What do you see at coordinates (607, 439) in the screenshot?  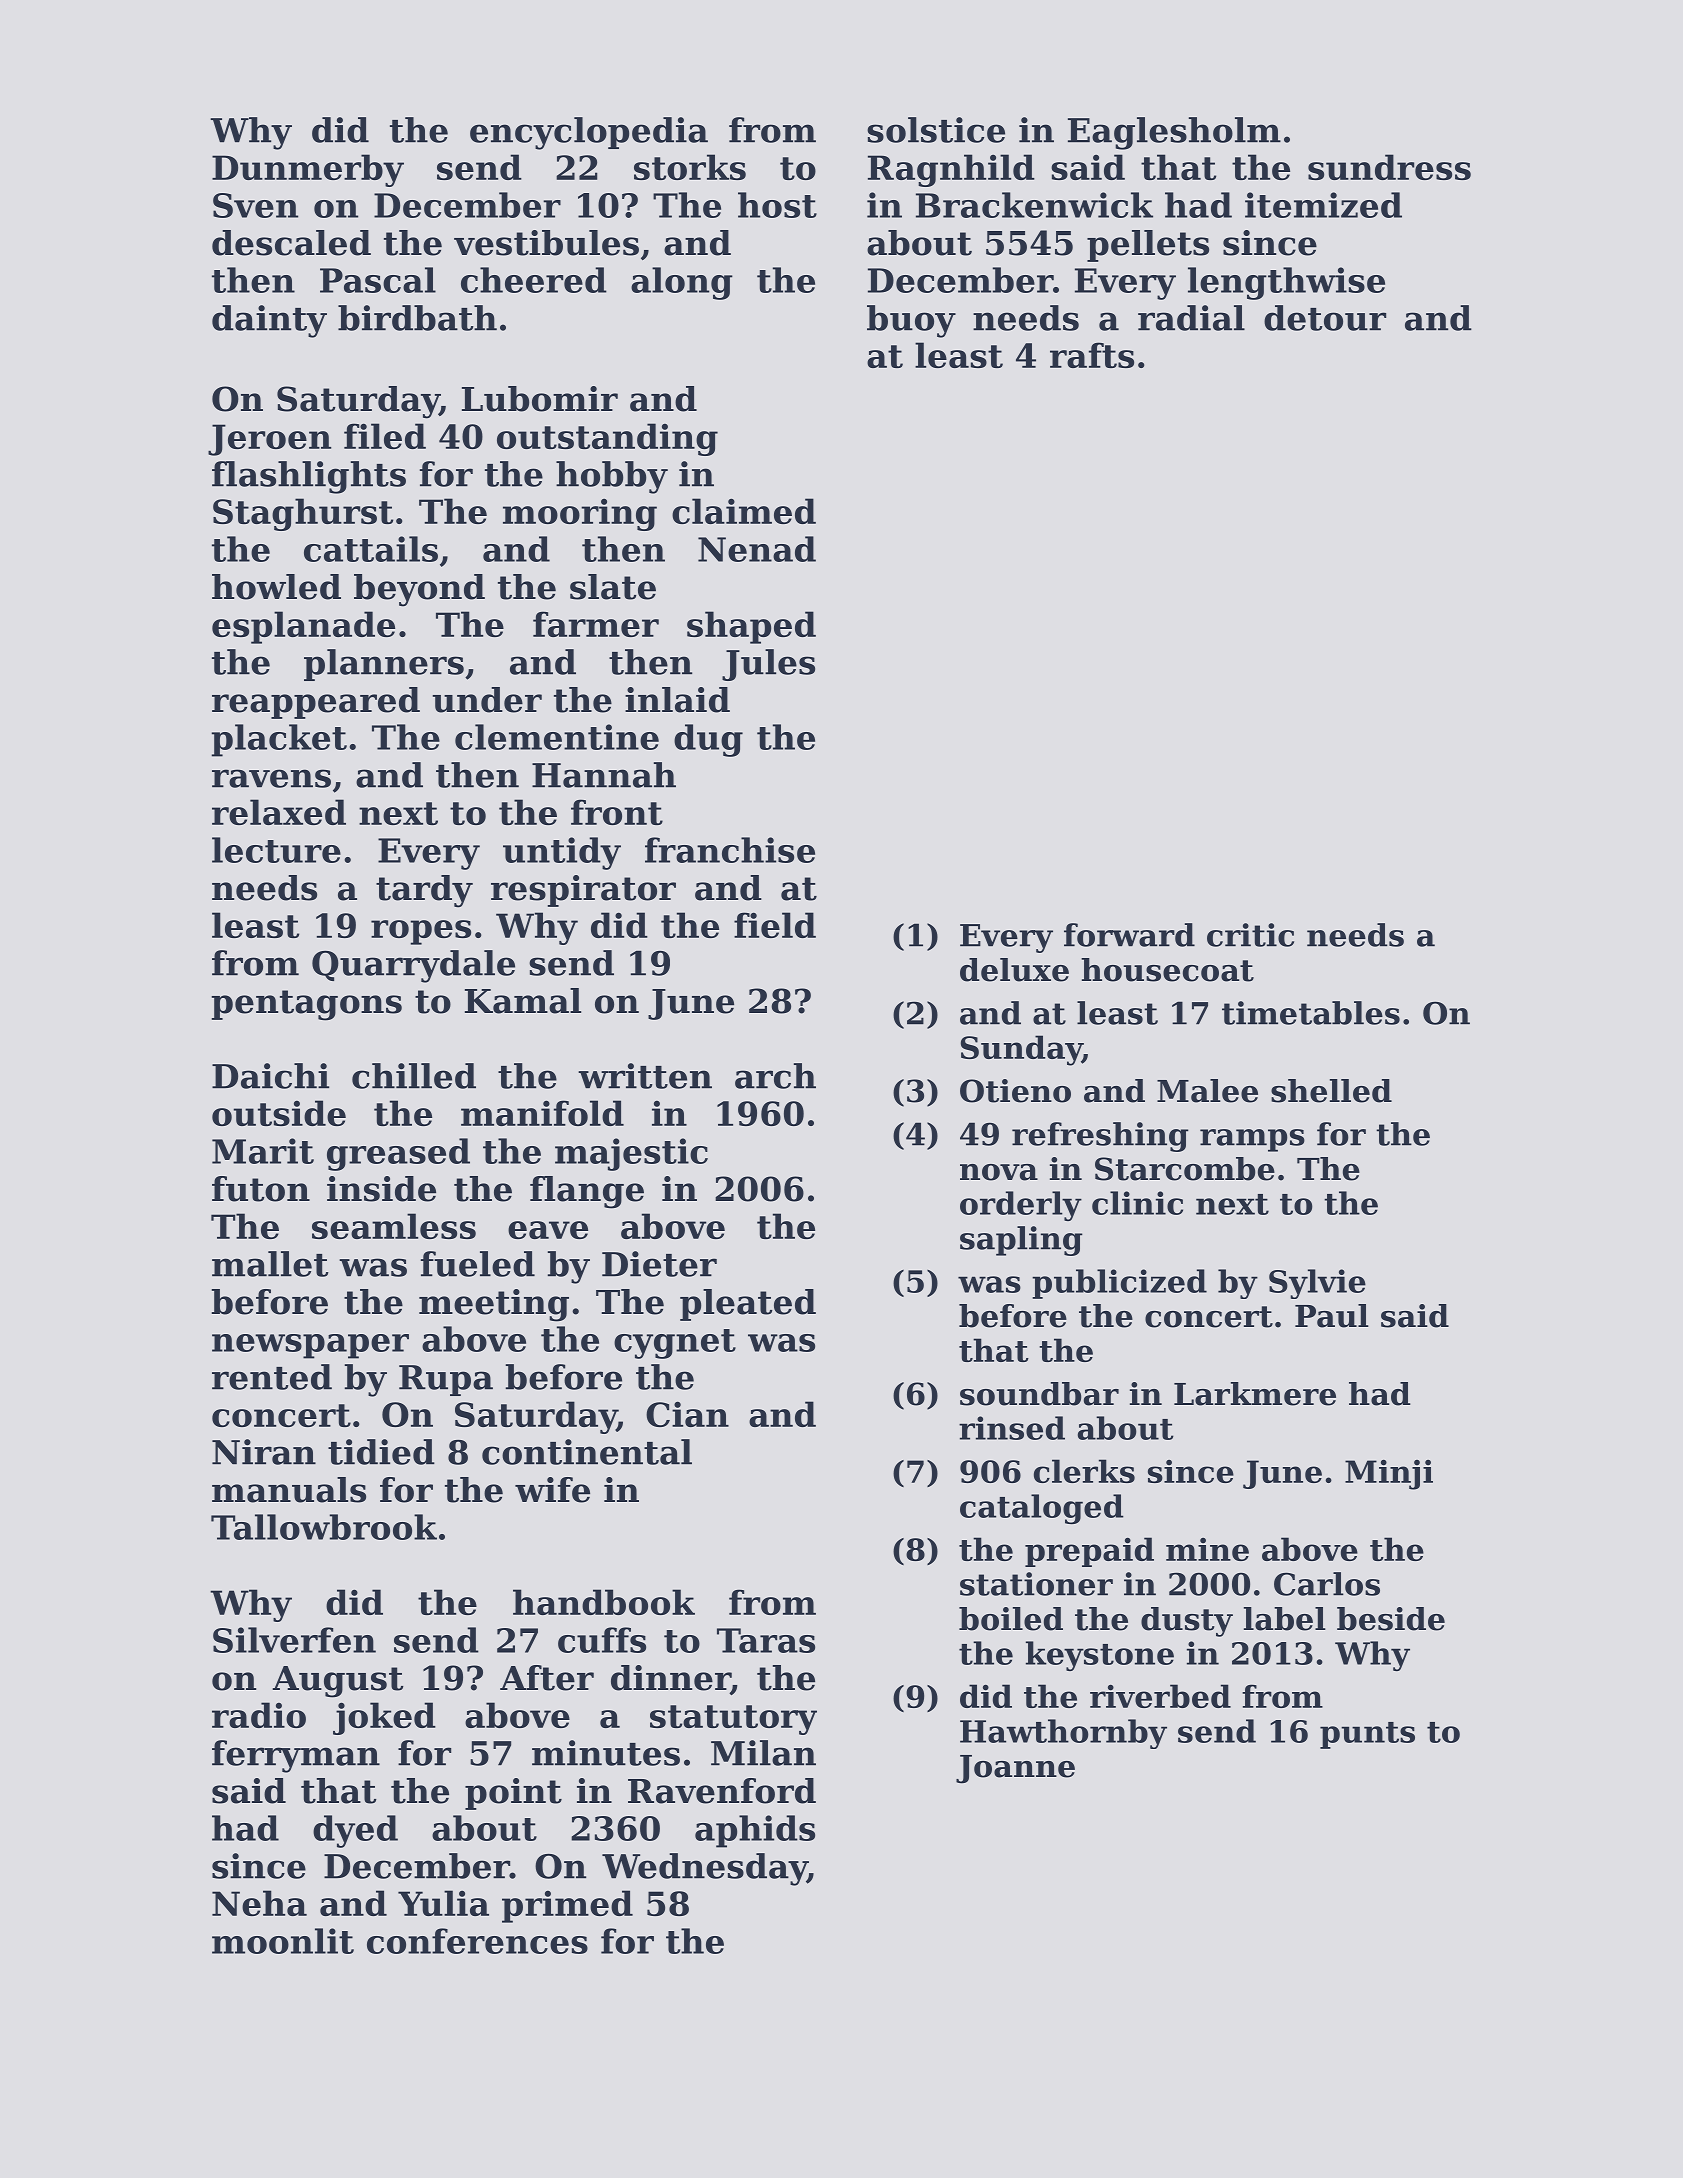 I see `outstanding` at bounding box center [607, 439].
